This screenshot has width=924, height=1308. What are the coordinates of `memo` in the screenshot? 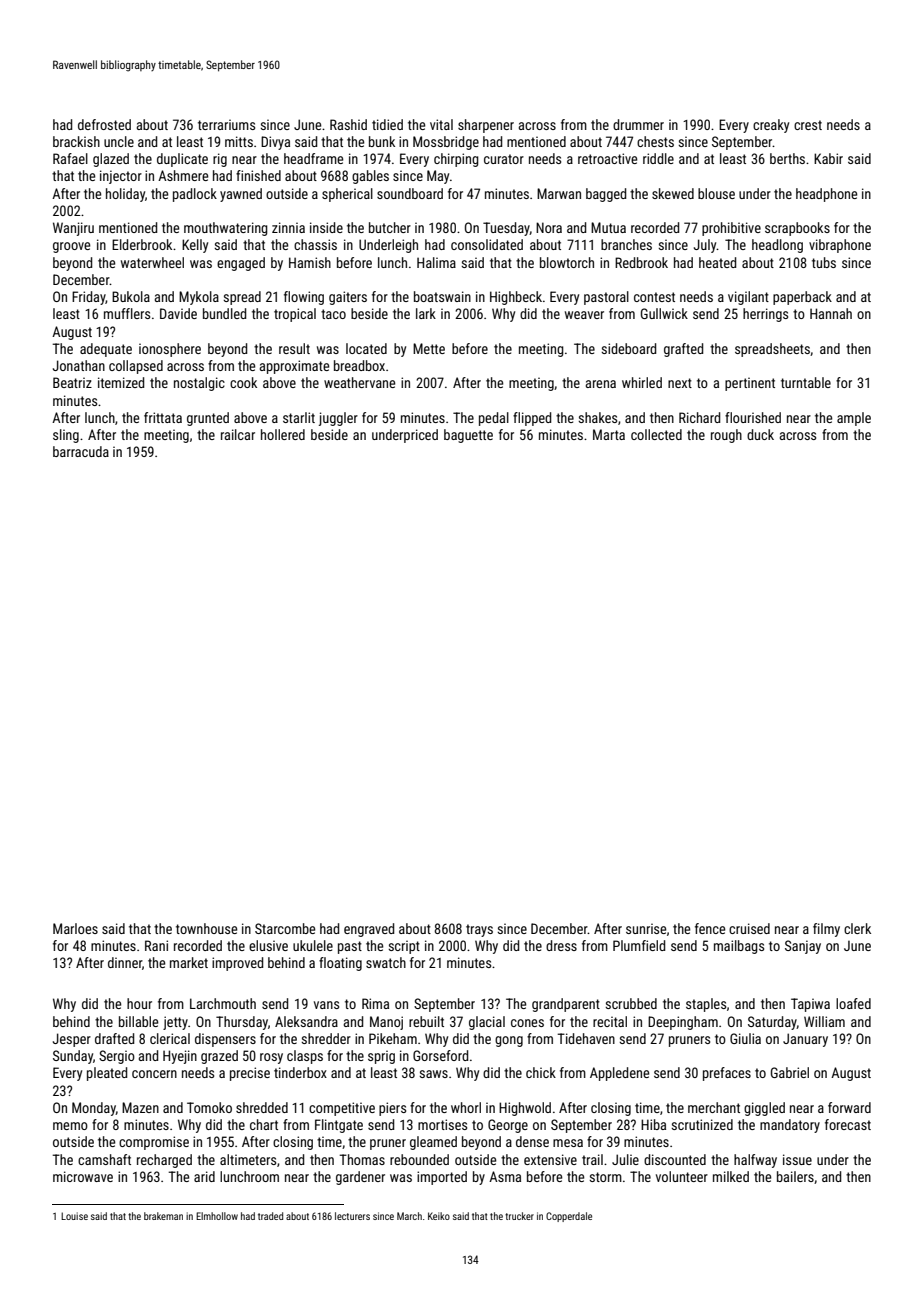 It's located at (70, 1126).
